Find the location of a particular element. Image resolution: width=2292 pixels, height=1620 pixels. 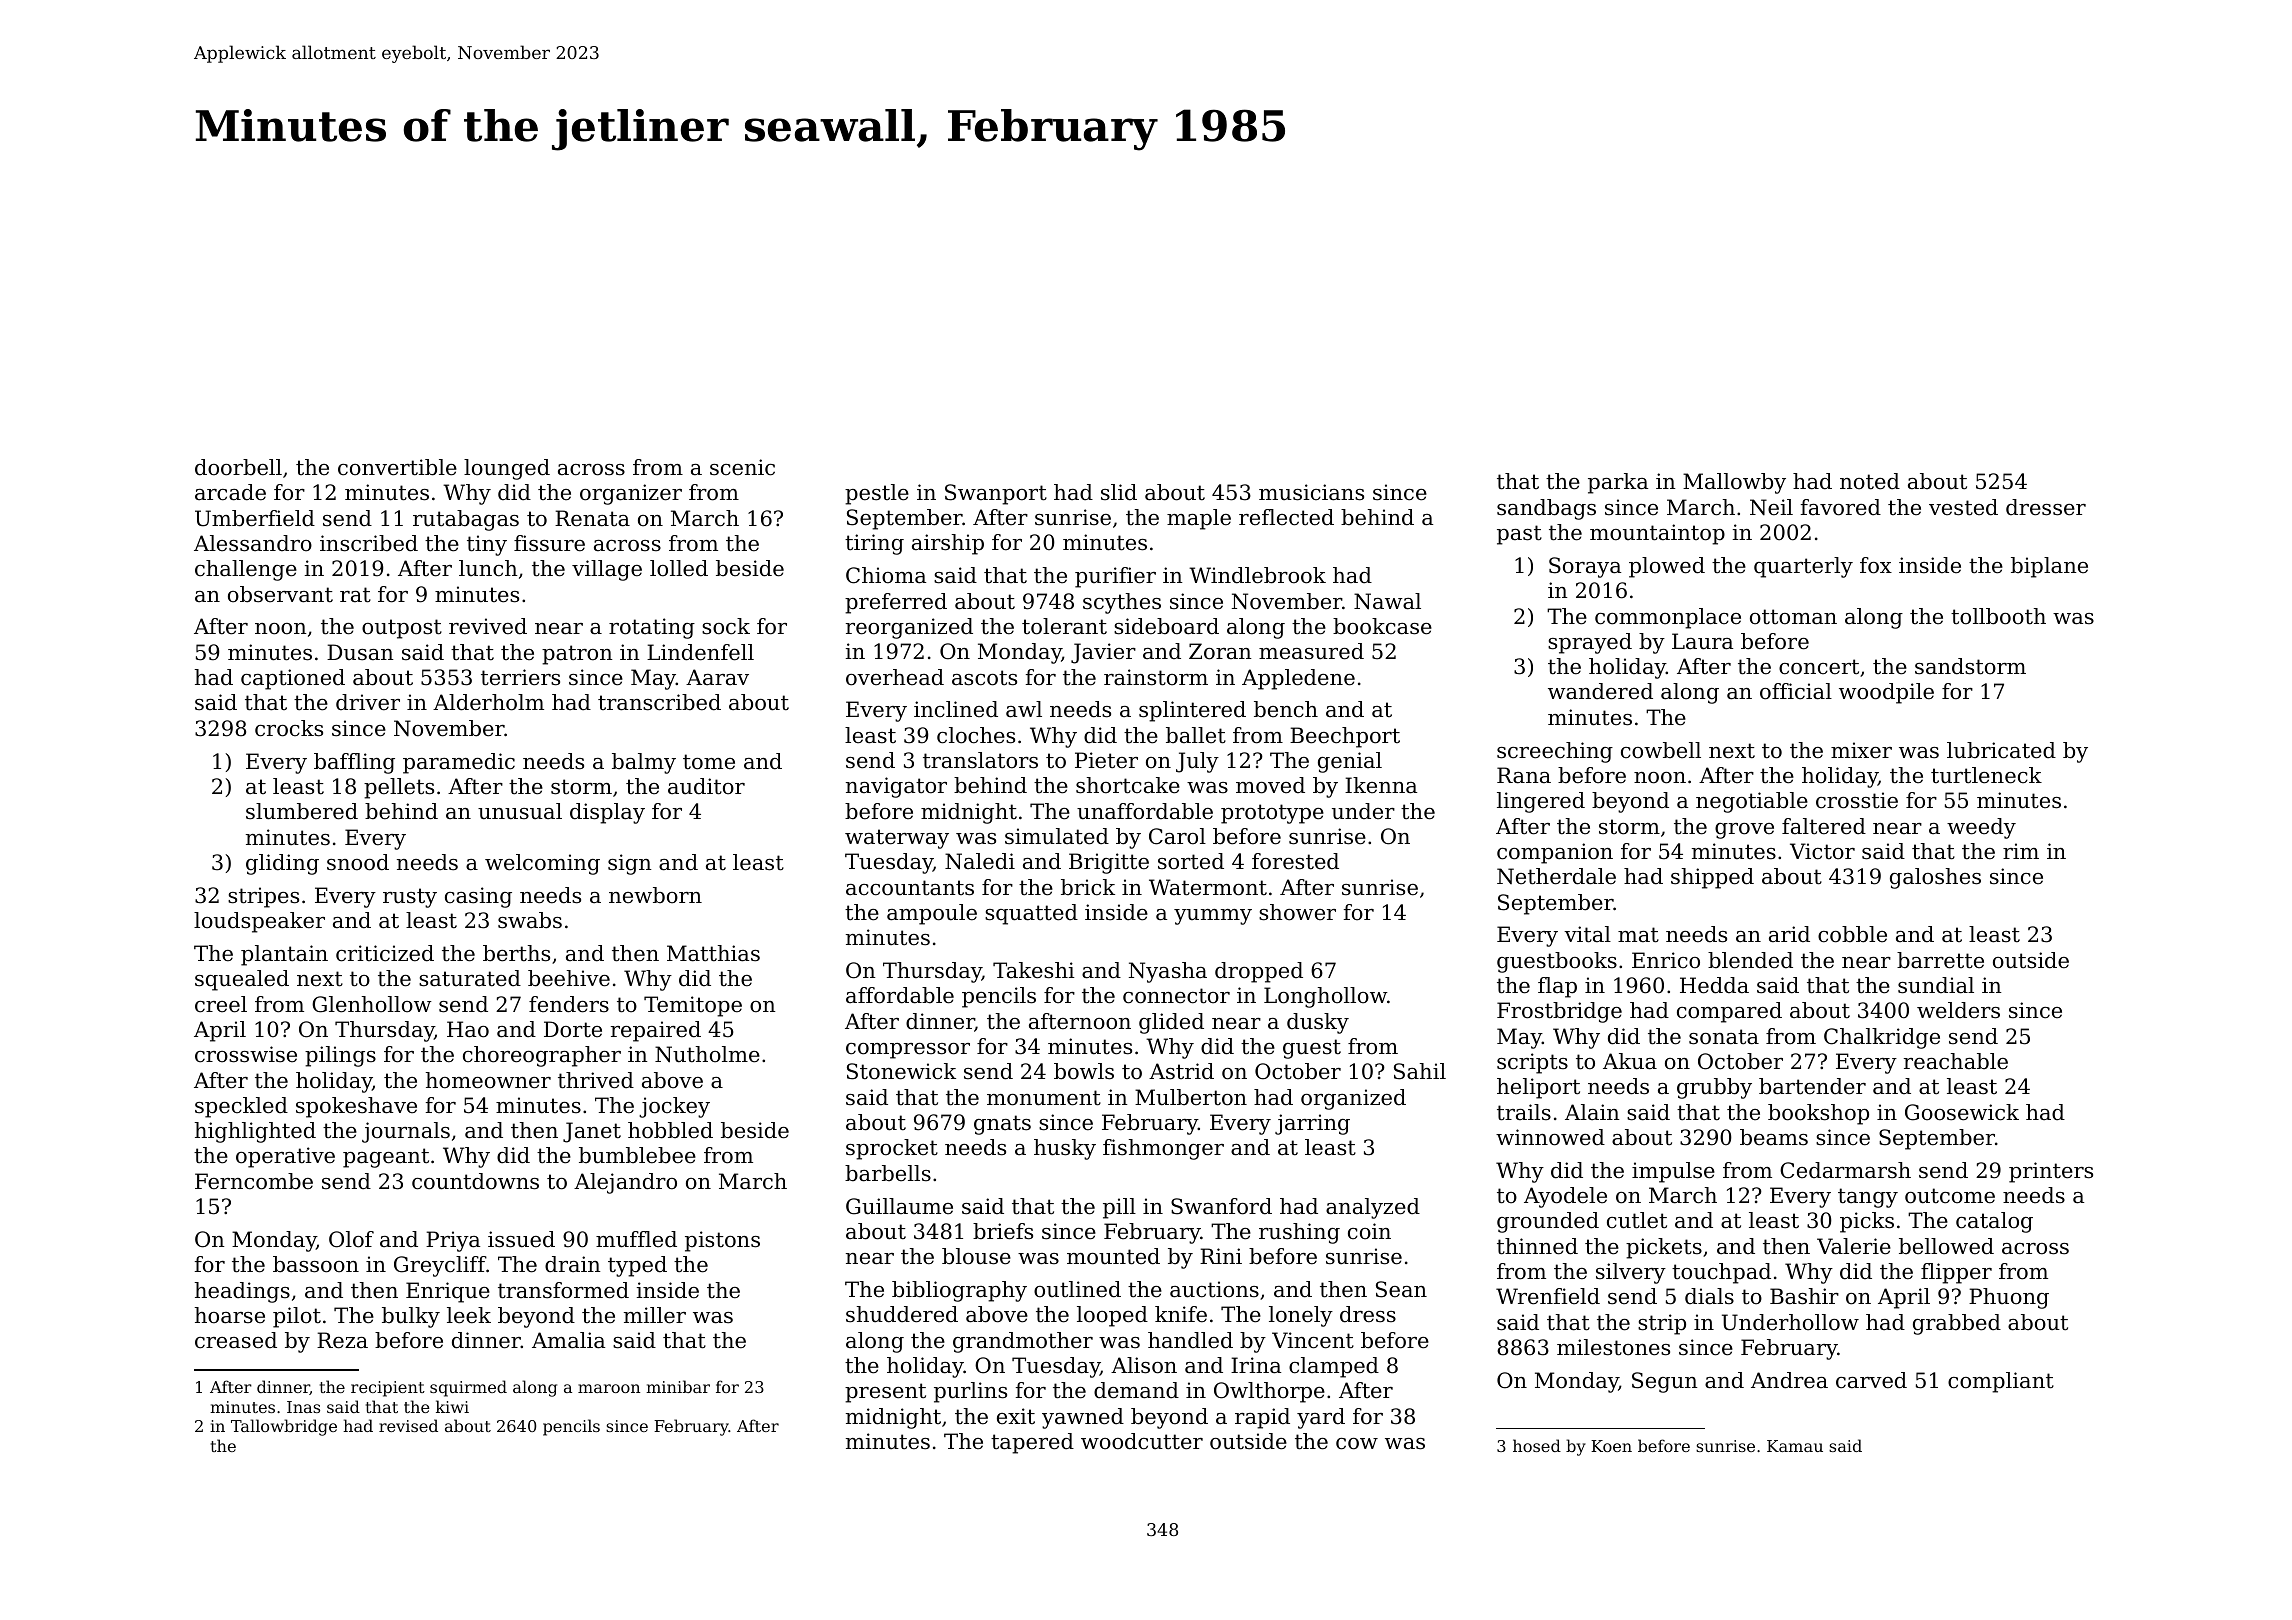

vested is located at coordinates (1963, 507).
